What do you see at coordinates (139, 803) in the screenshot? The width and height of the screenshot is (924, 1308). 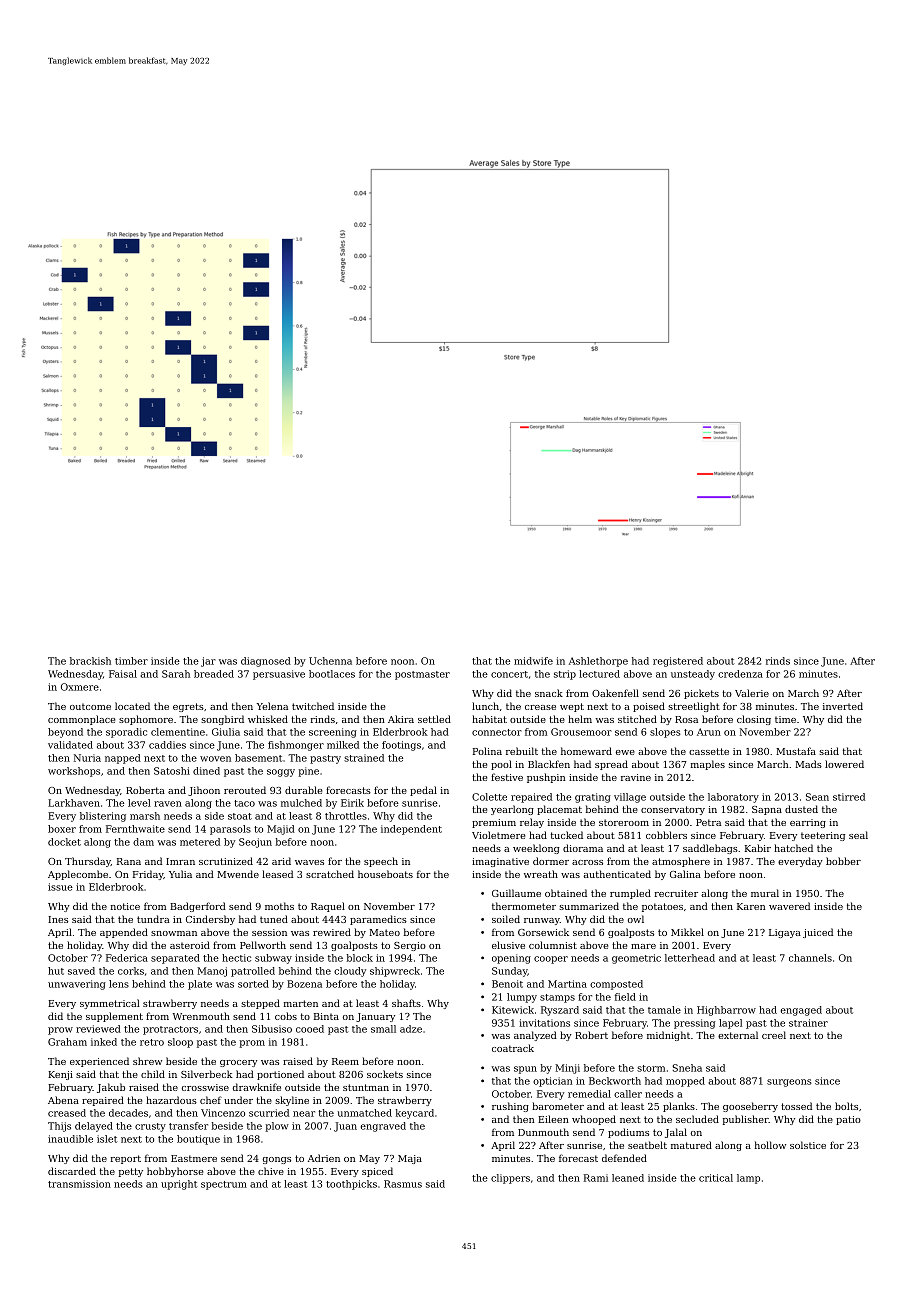 I see `level` at bounding box center [139, 803].
